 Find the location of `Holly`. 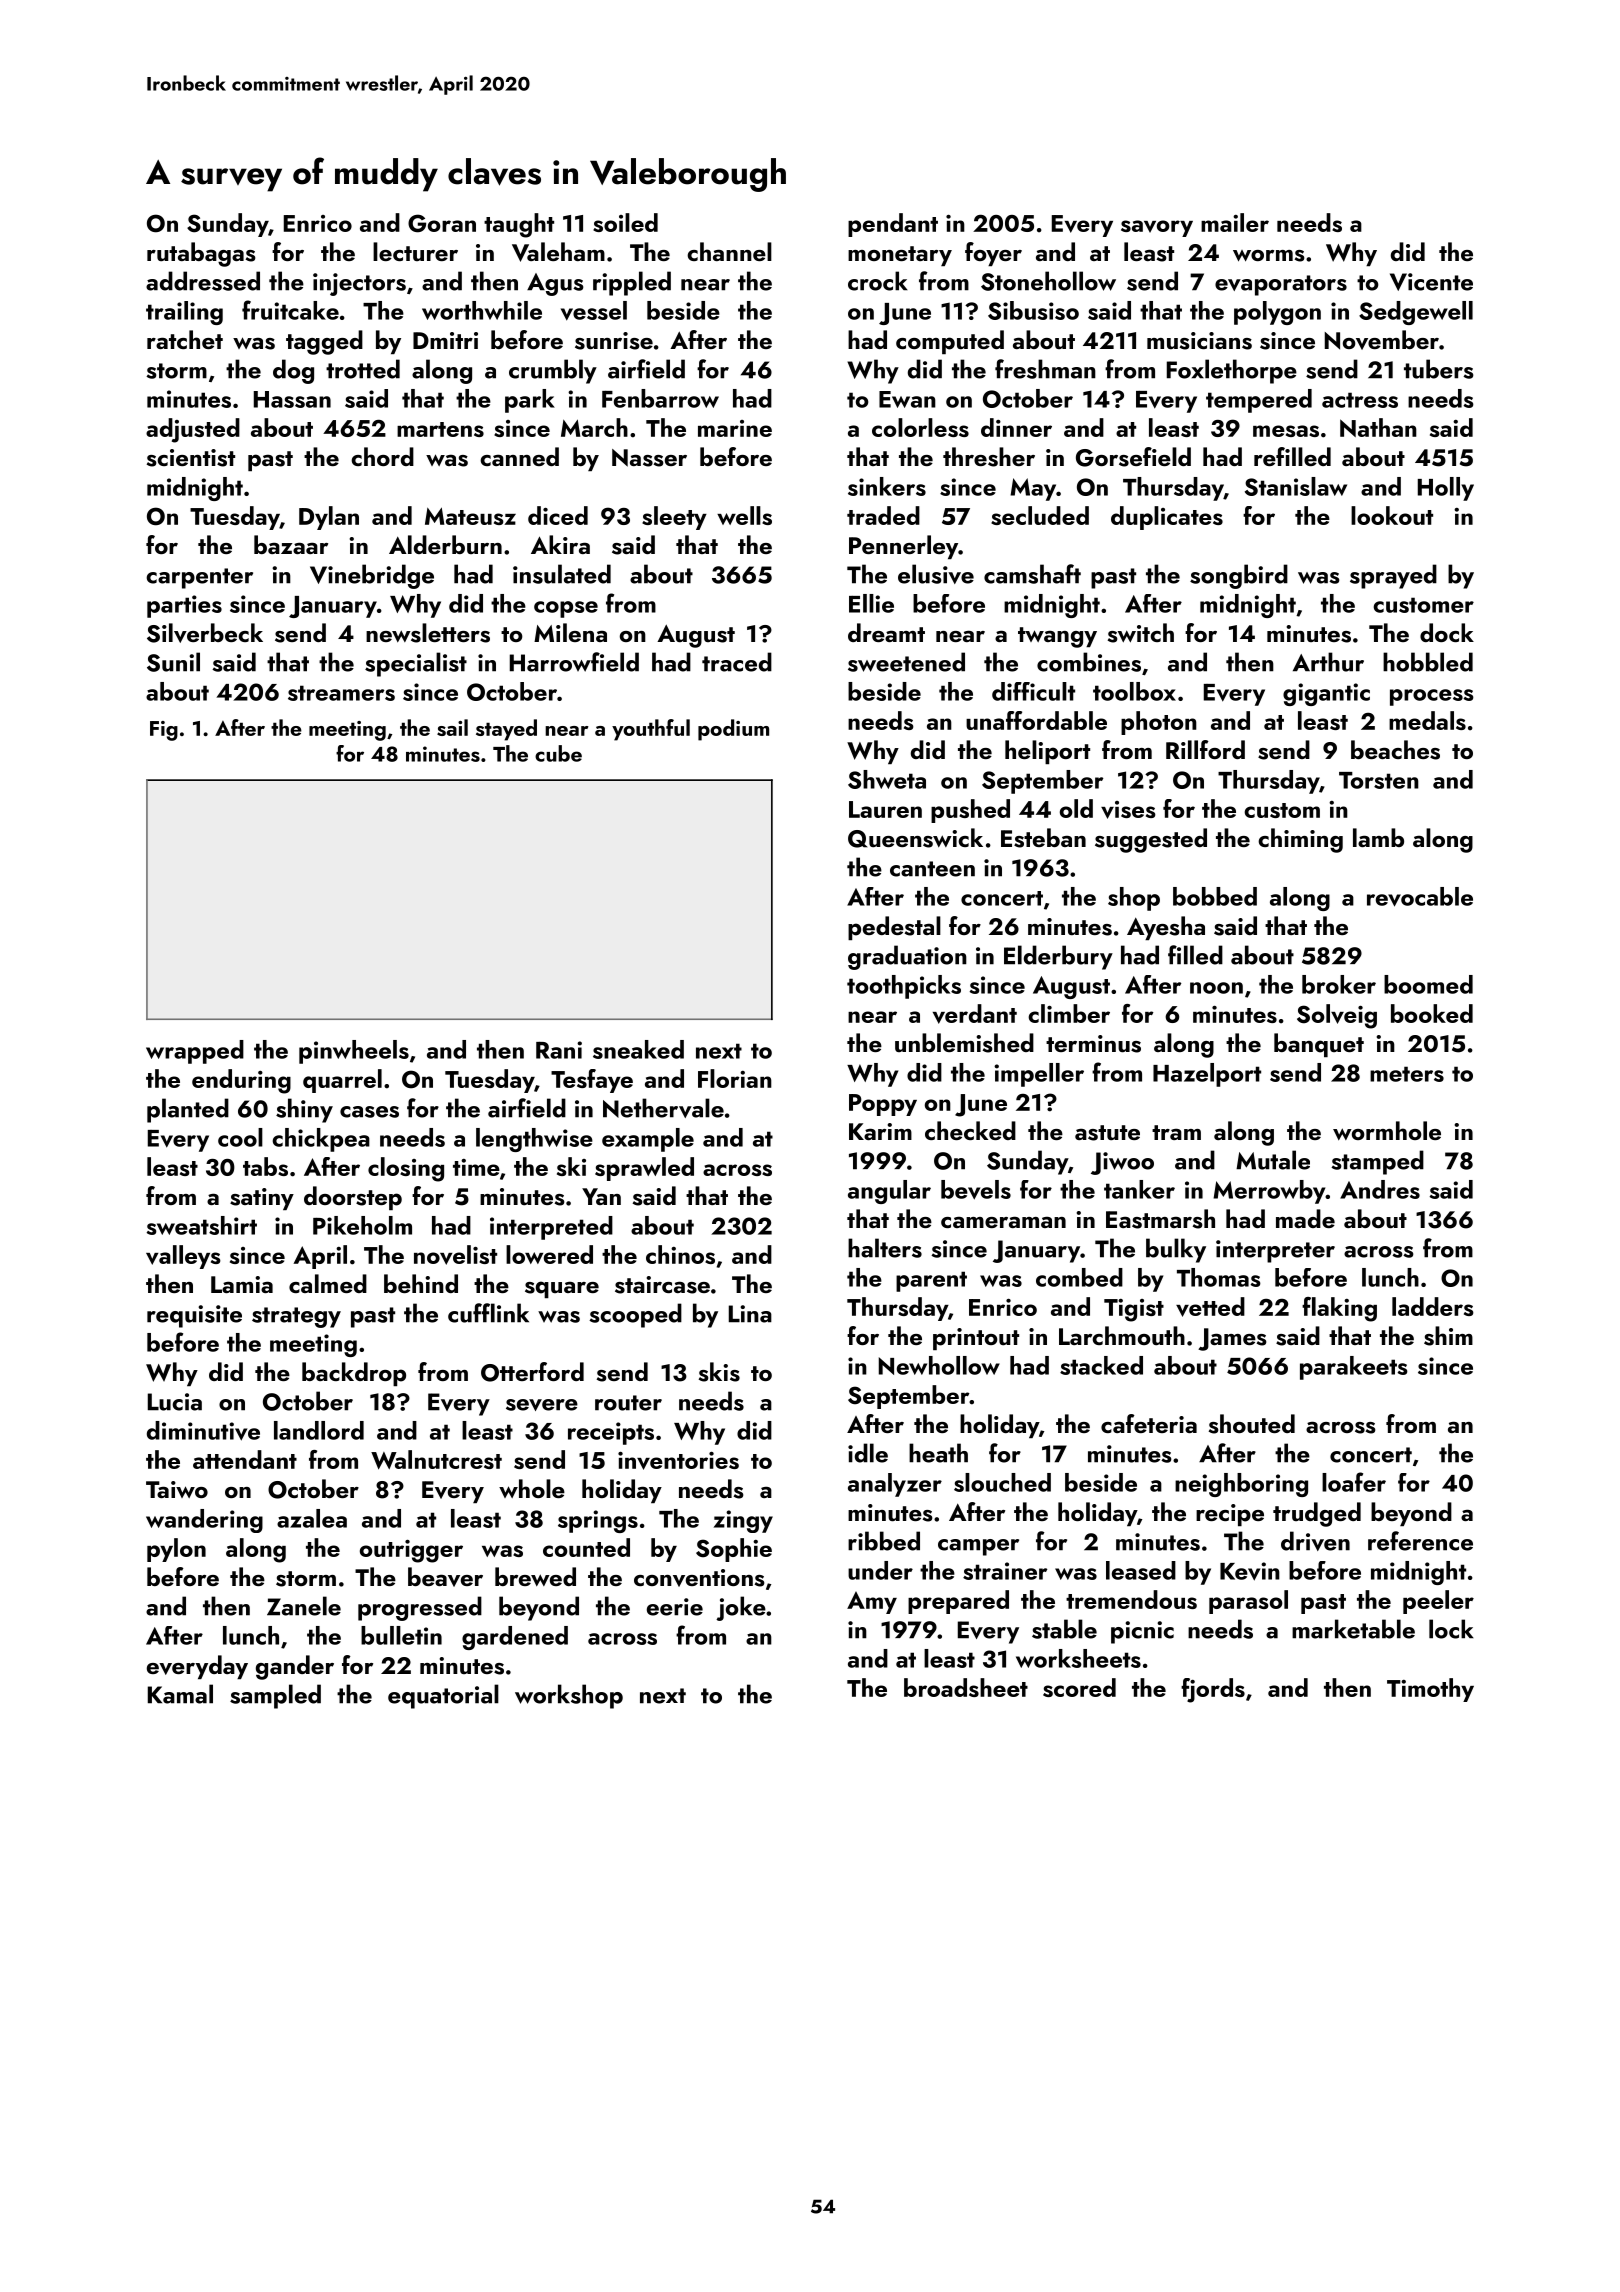

Holly is located at coordinates (1446, 489).
